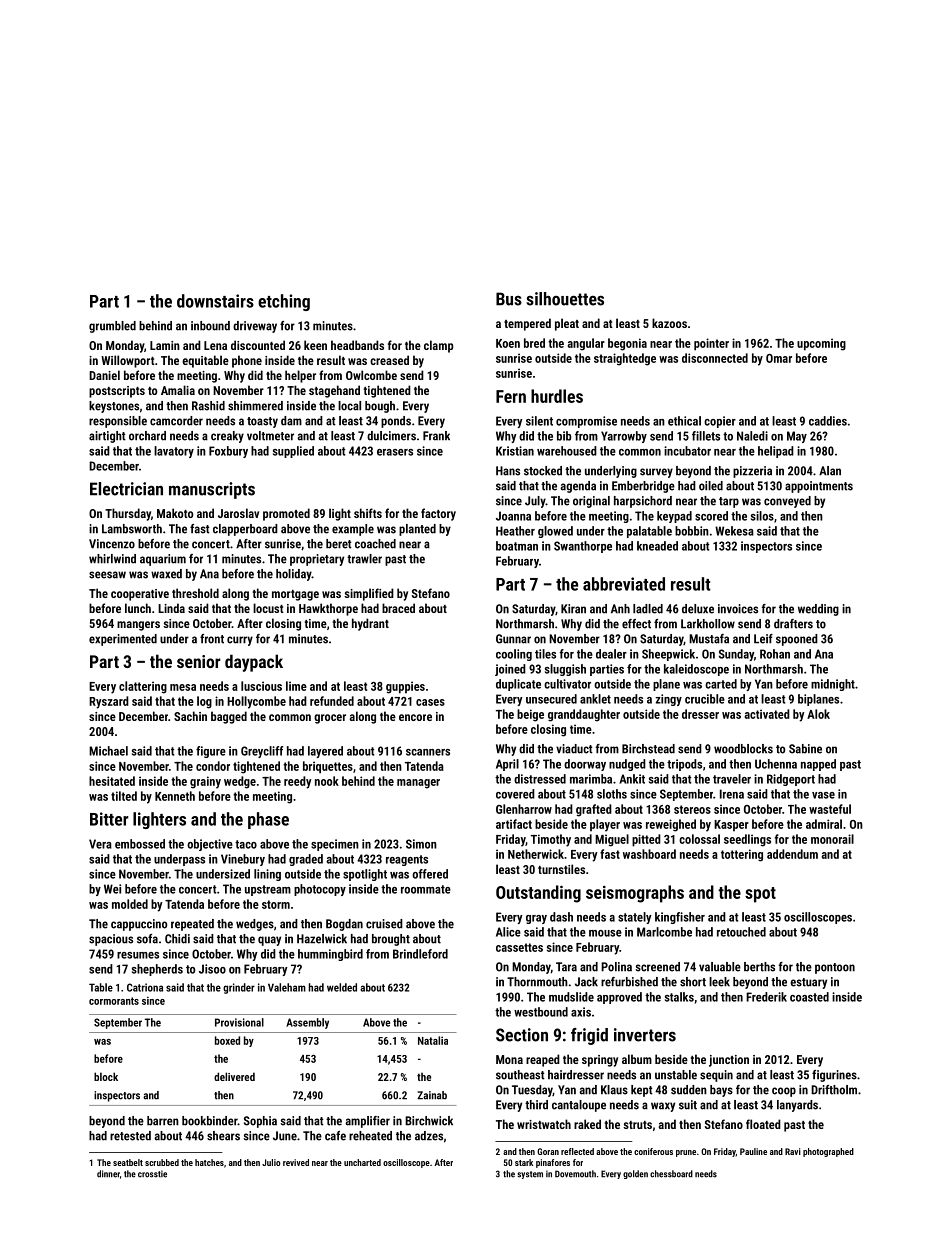 This document has height=1233, width=952. Describe the element at coordinates (239, 1022) in the document. I see `Provisional` at that location.
